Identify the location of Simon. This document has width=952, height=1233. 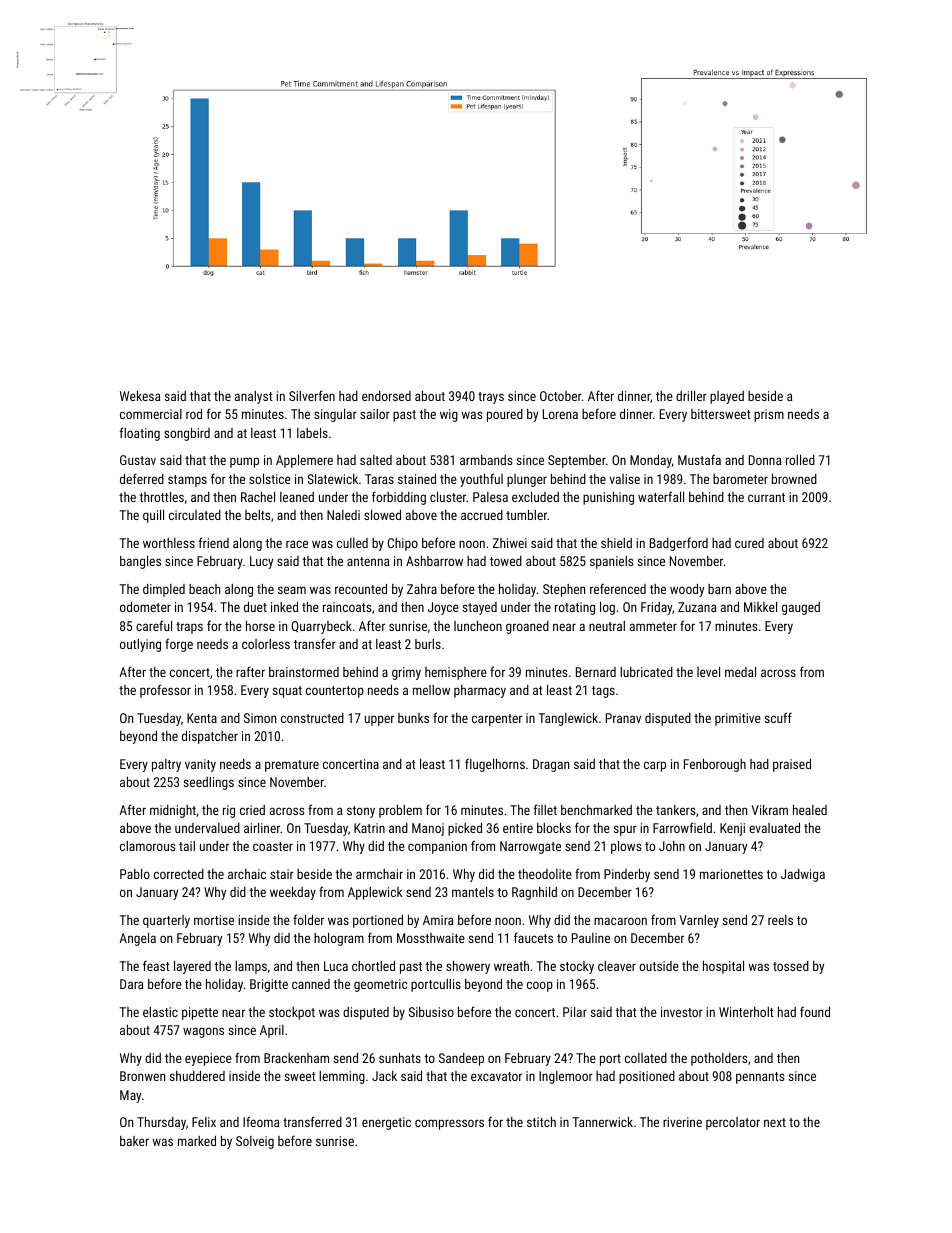
(260, 718).
